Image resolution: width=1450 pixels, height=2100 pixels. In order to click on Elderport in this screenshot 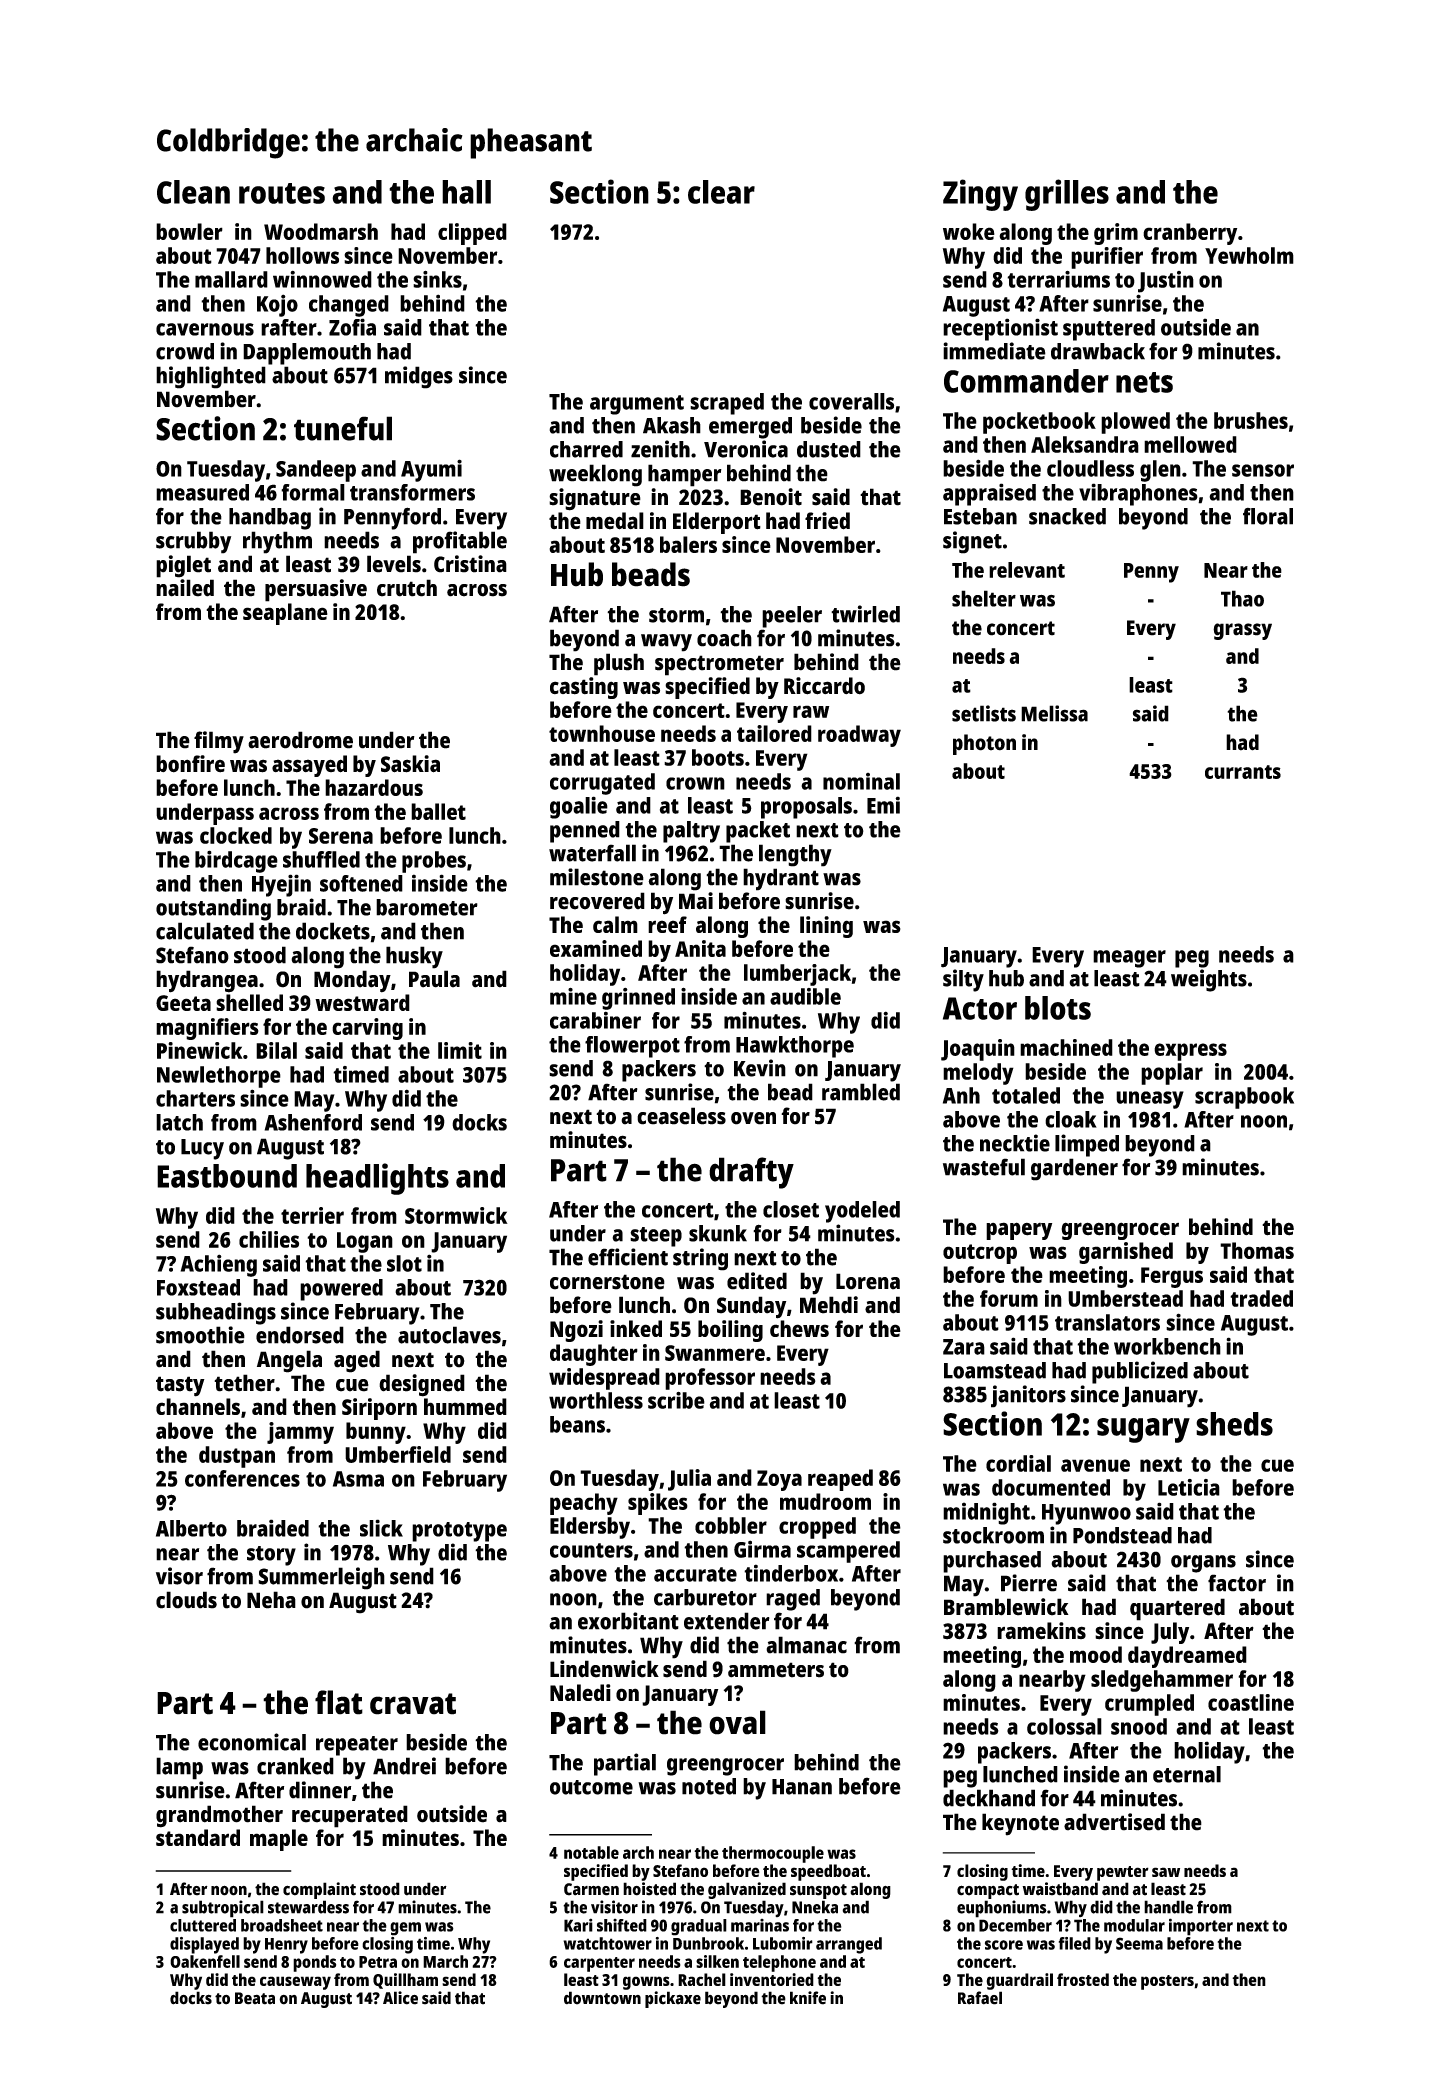, I will do `click(717, 523)`.
